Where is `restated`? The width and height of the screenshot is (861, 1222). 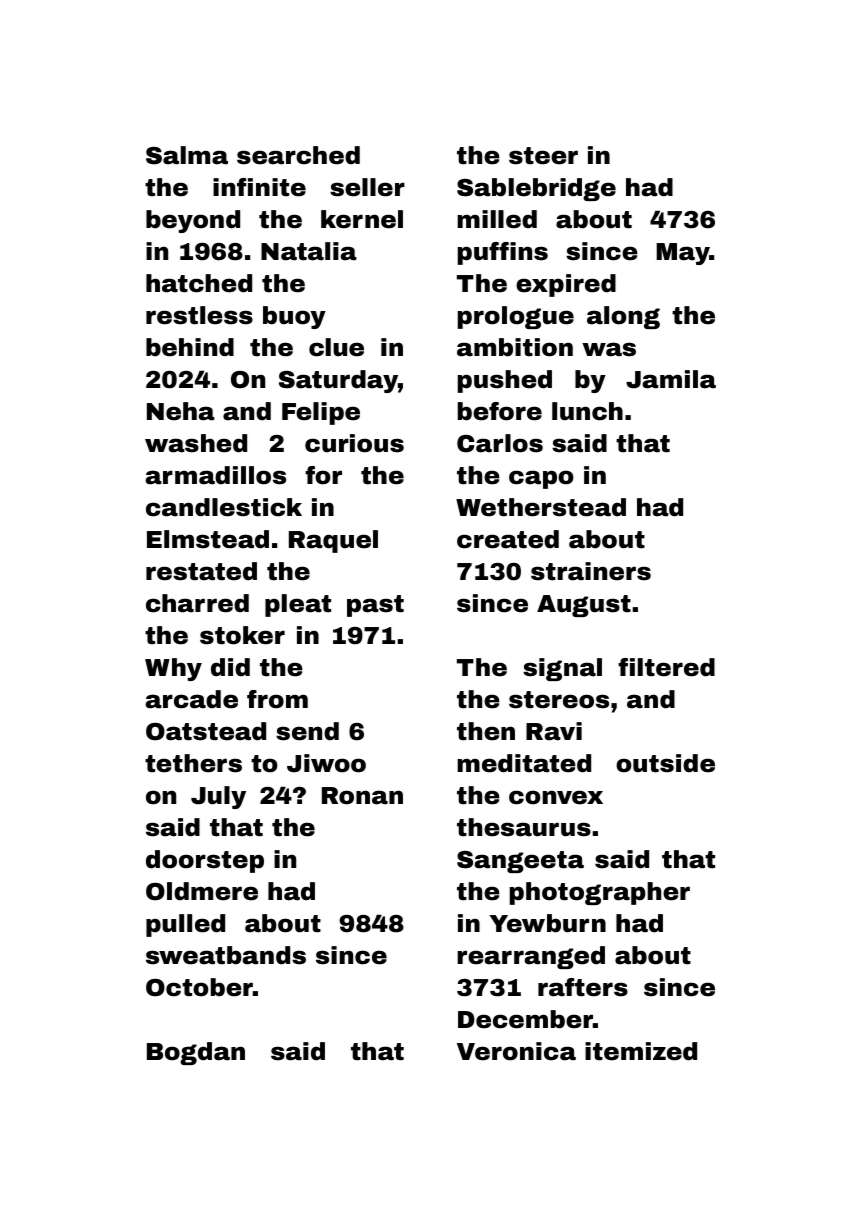 restated is located at coordinates (201, 571).
